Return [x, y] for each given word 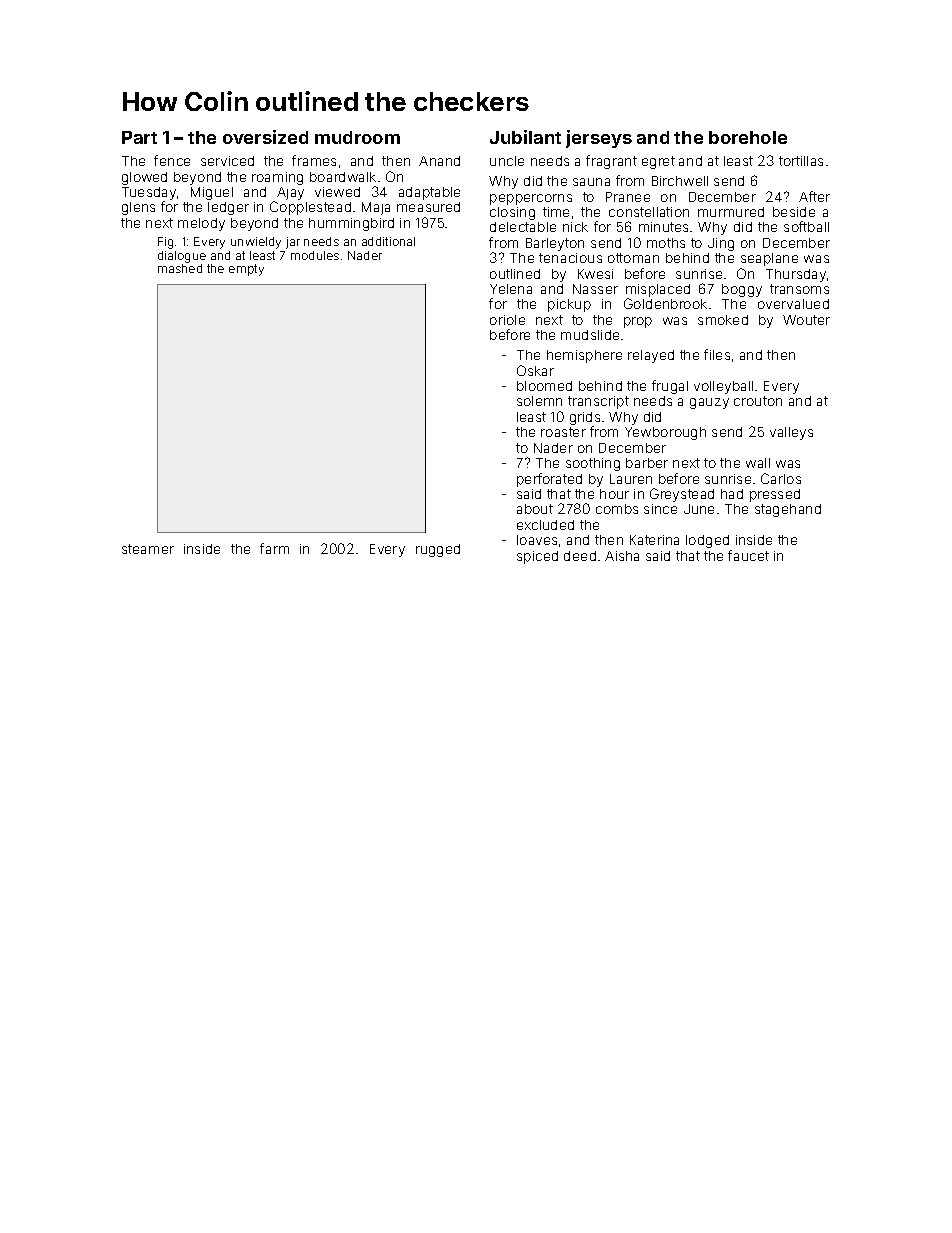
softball [806, 226]
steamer [148, 549]
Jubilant [525, 137]
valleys [791, 433]
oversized [265, 137]
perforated [549, 480]
